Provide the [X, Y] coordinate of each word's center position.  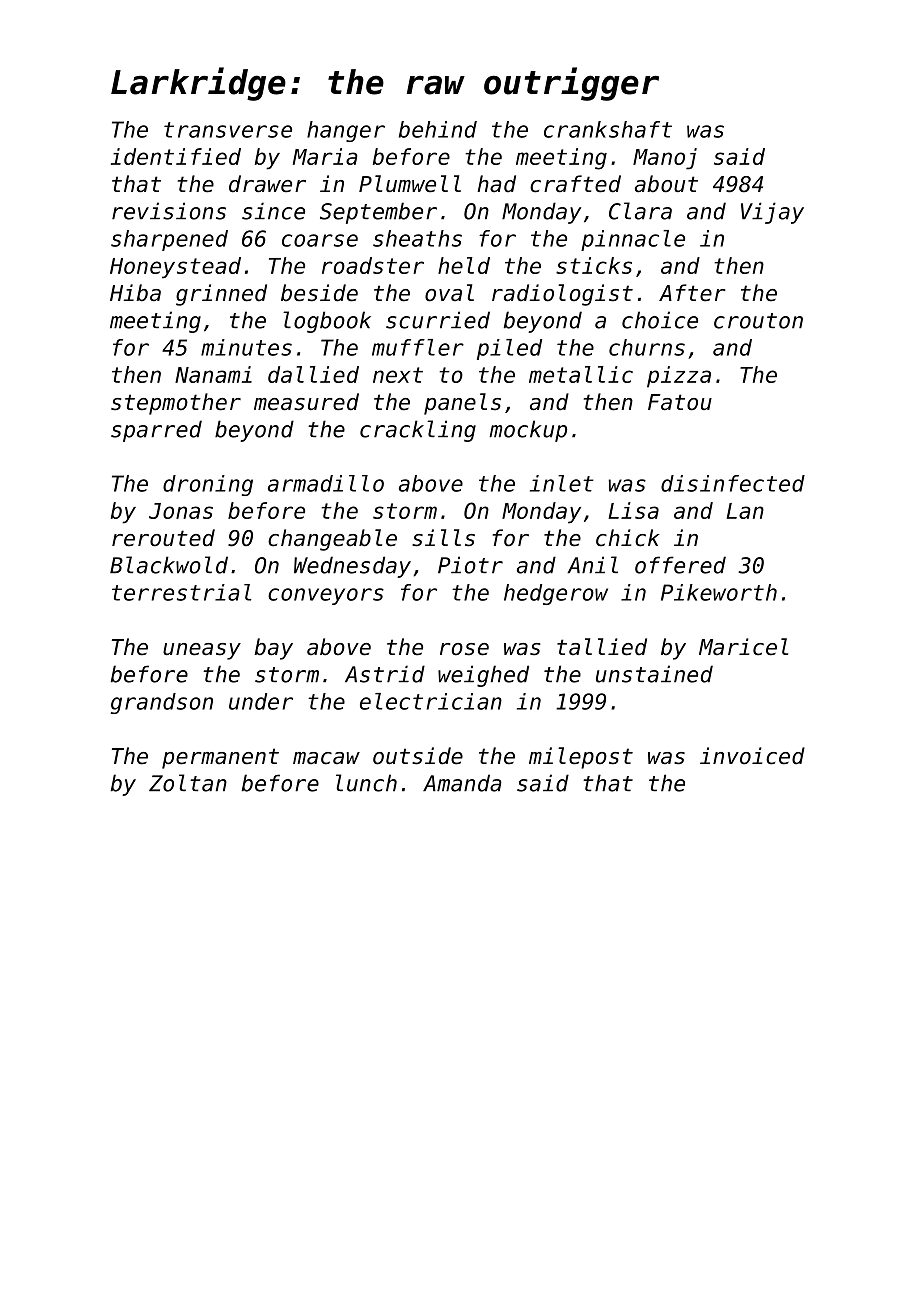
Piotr [470, 565]
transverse [228, 130]
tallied [602, 647]
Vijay [772, 213]
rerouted [163, 538]
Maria [325, 156]
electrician [431, 701]
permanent [220, 758]
